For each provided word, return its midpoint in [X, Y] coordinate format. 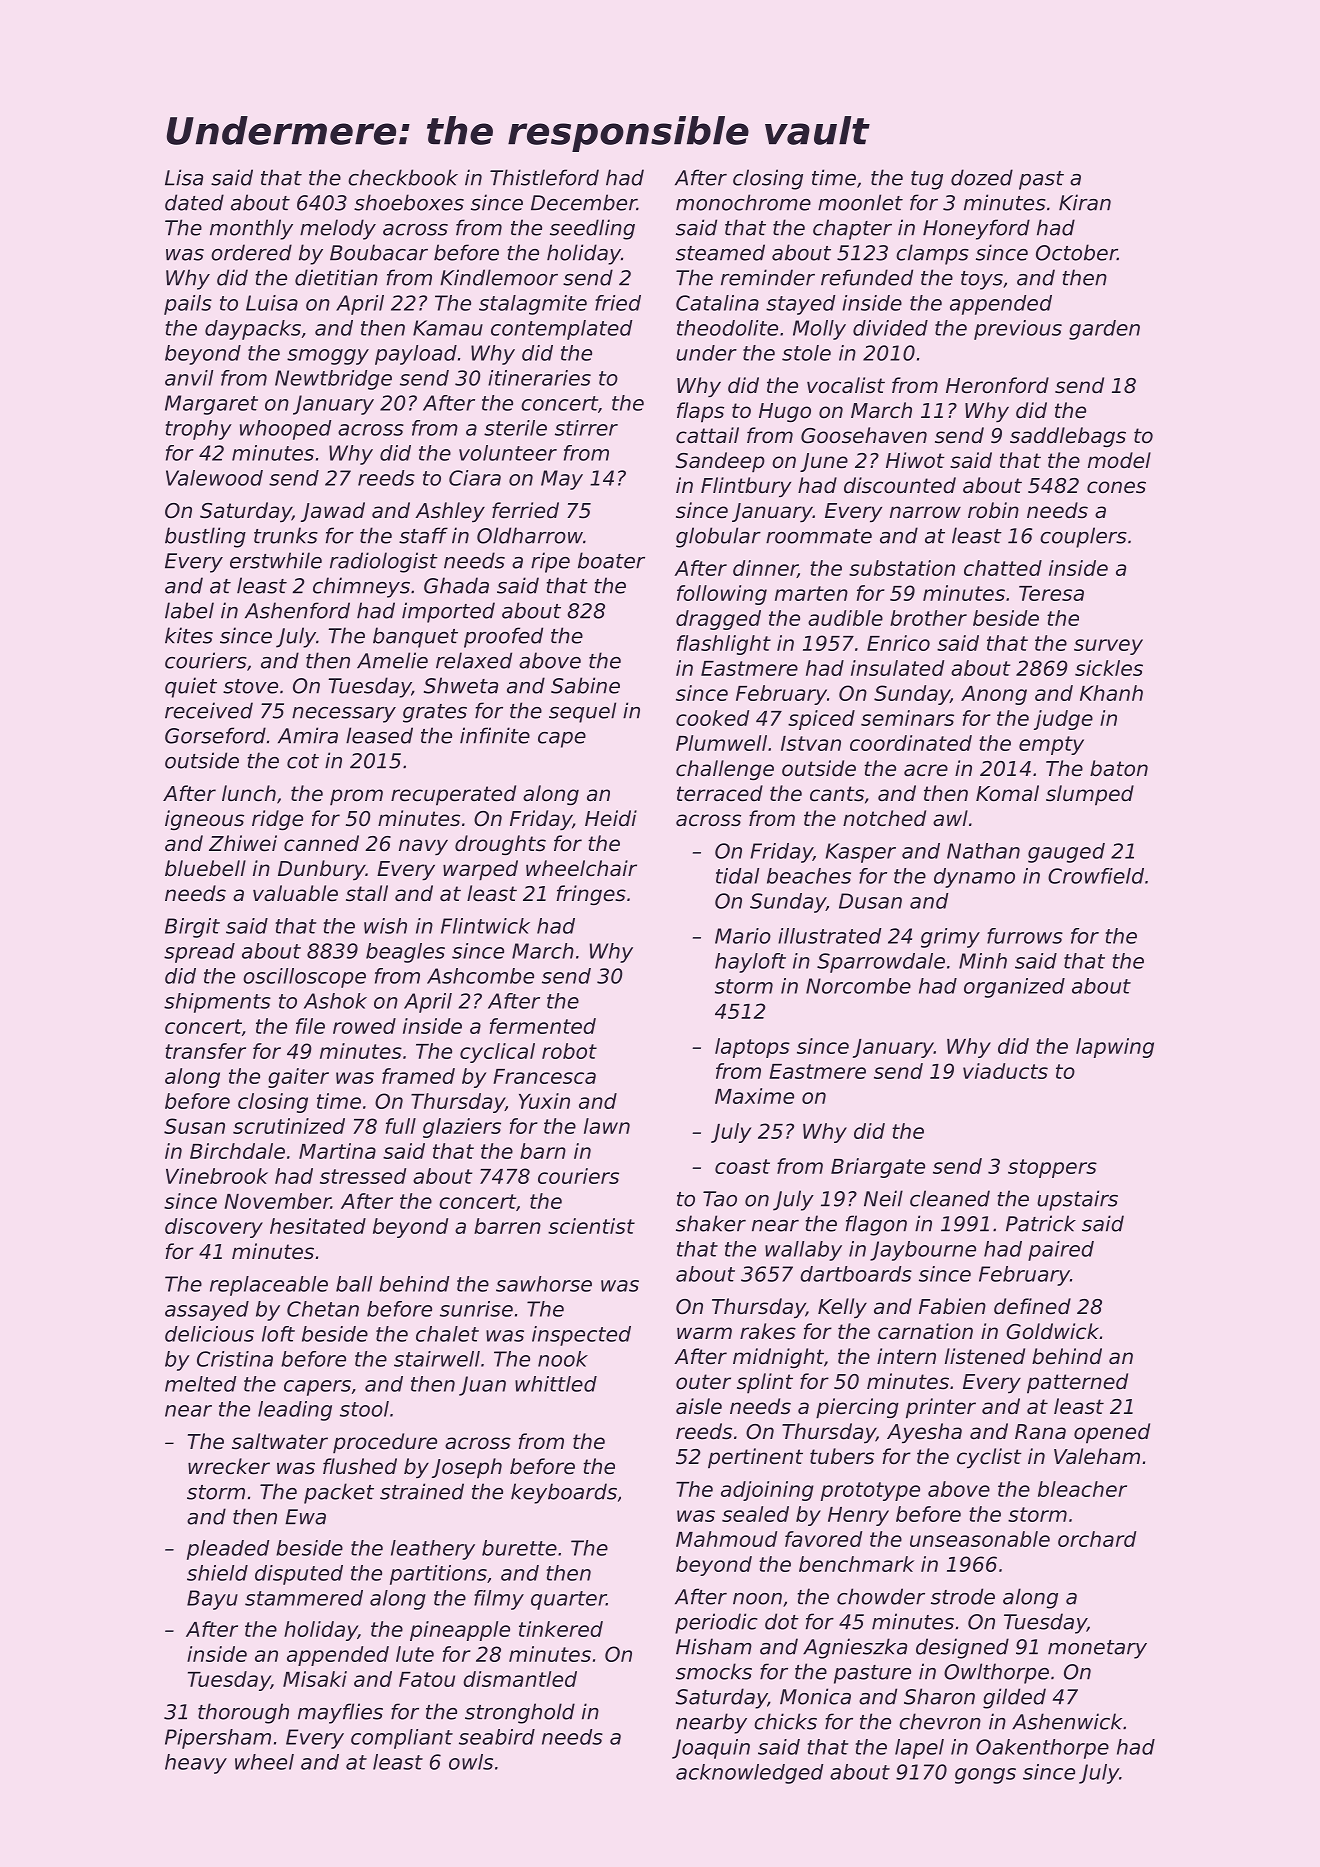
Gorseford [215, 735]
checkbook [403, 177]
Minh [983, 961]
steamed [720, 252]
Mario [743, 936]
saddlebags [1068, 437]
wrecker [229, 1466]
